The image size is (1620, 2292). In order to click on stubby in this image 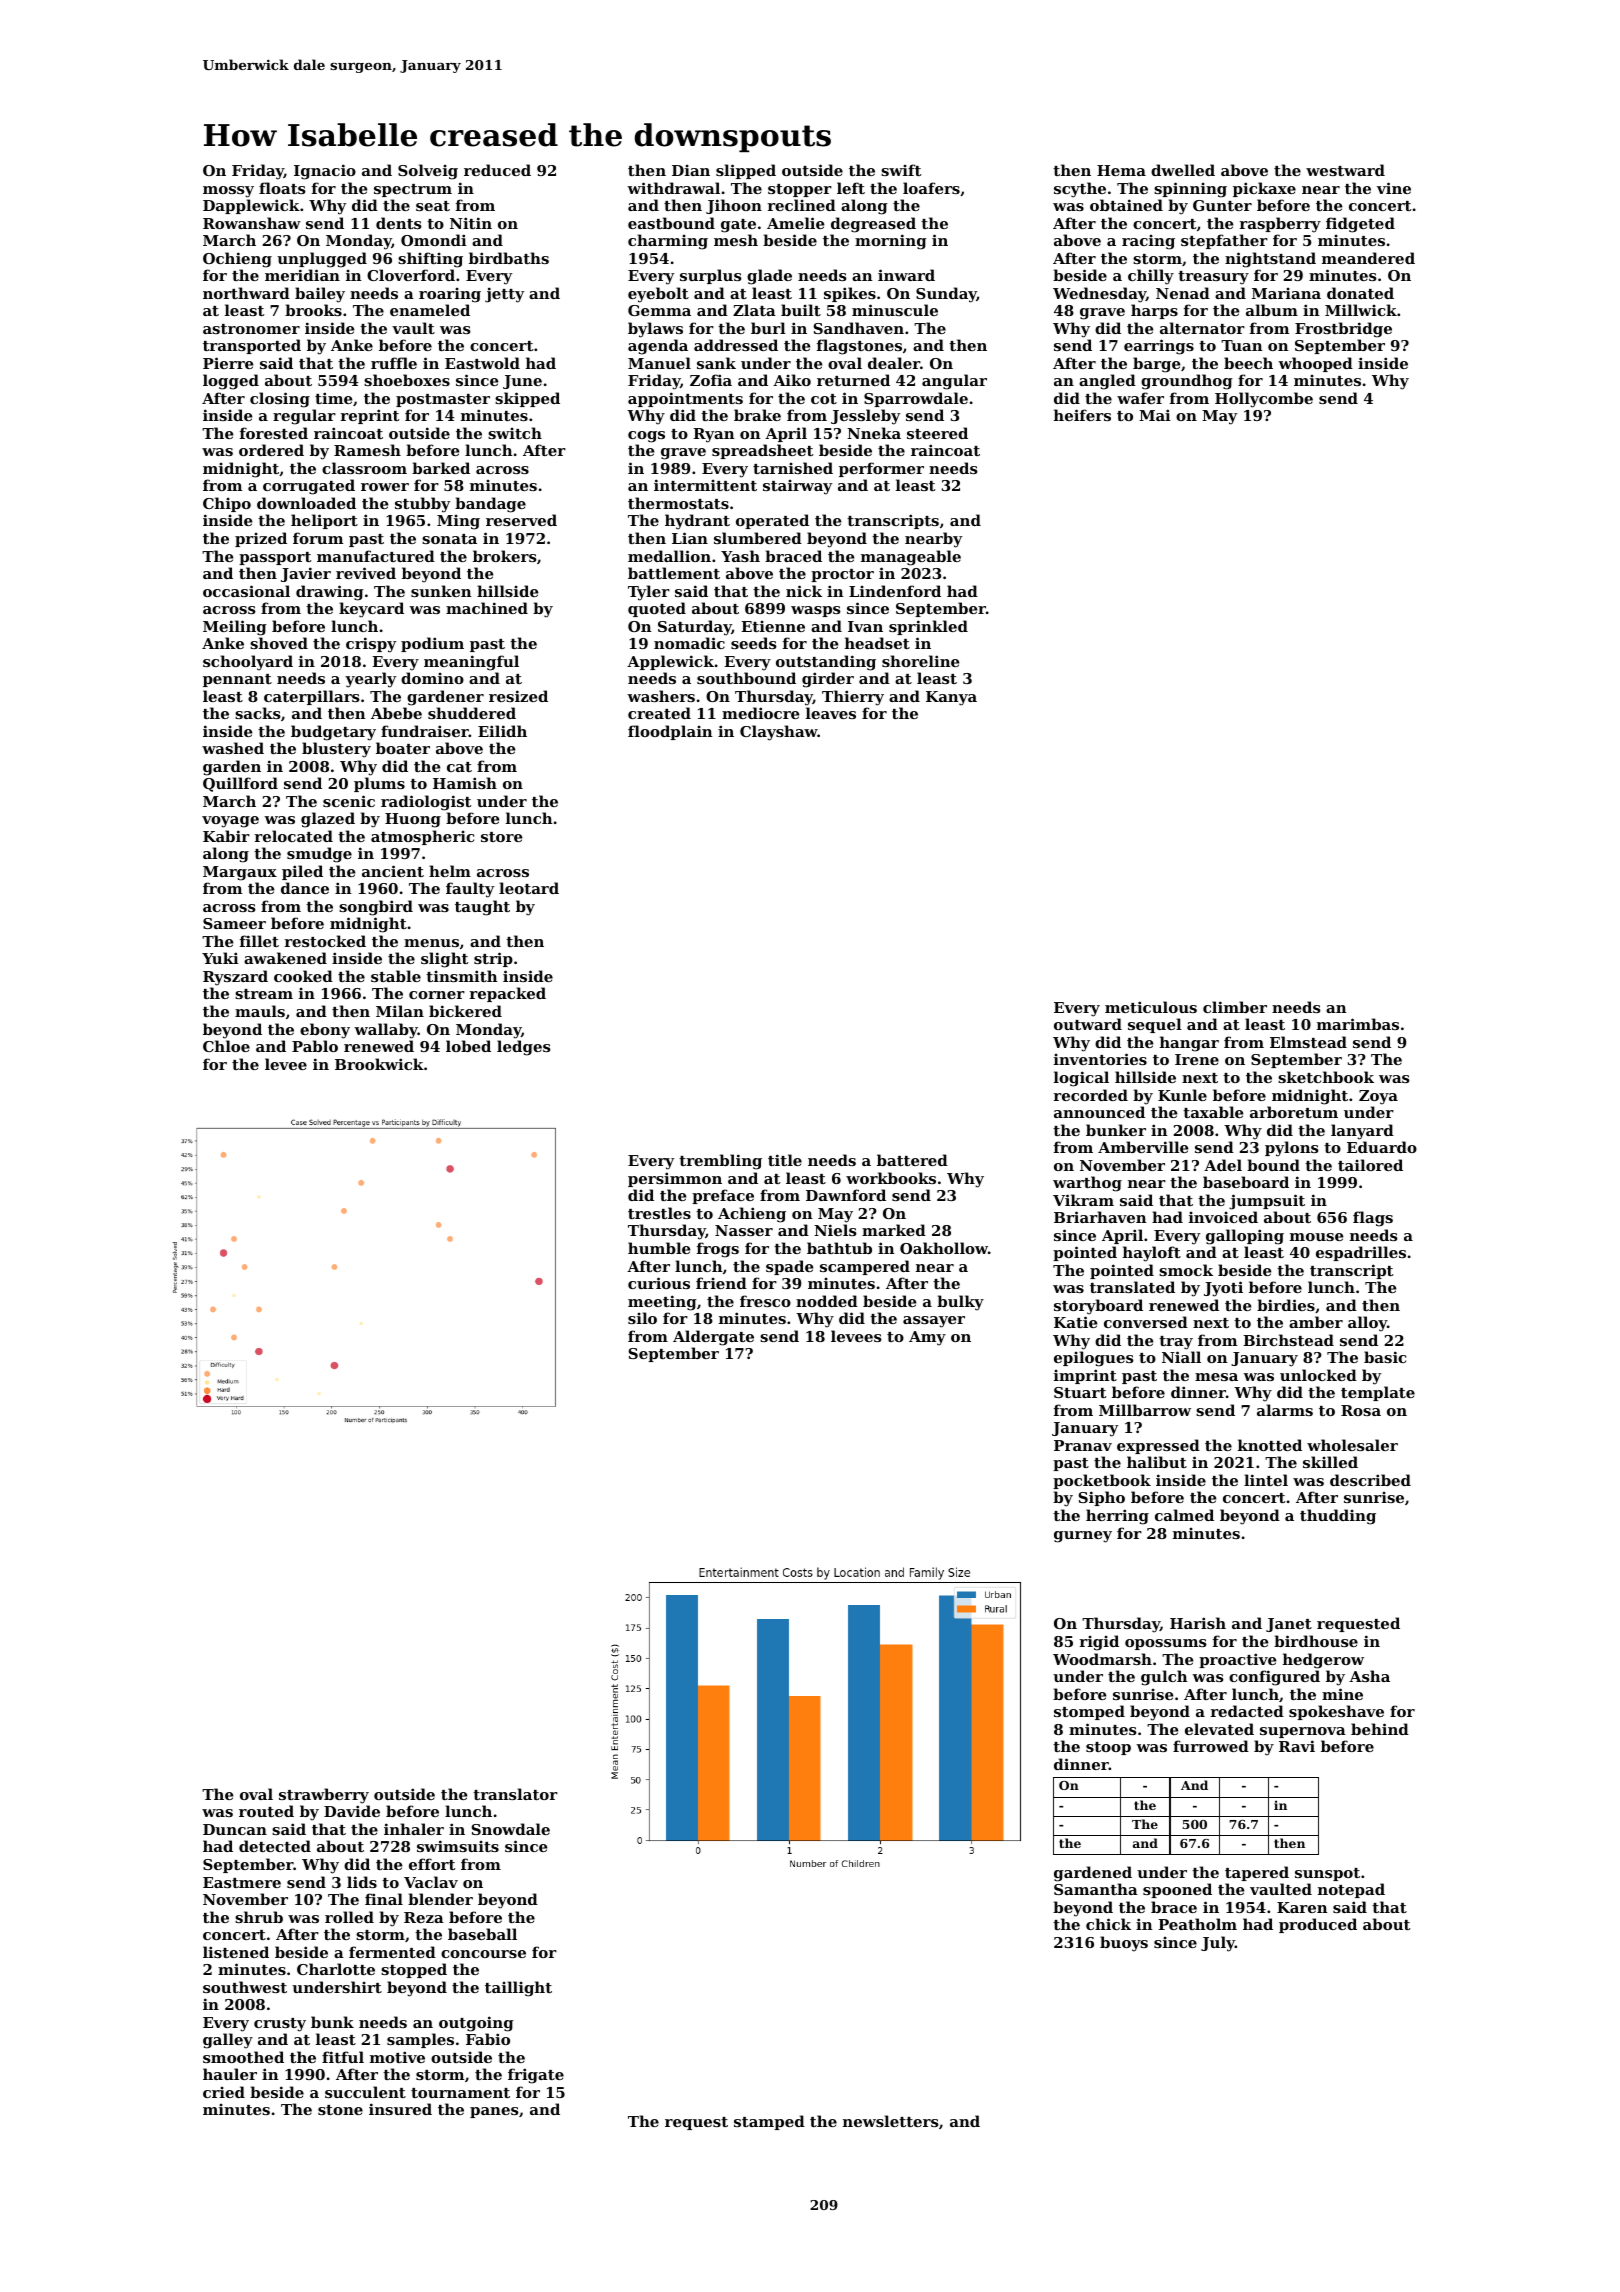, I will do `click(422, 505)`.
